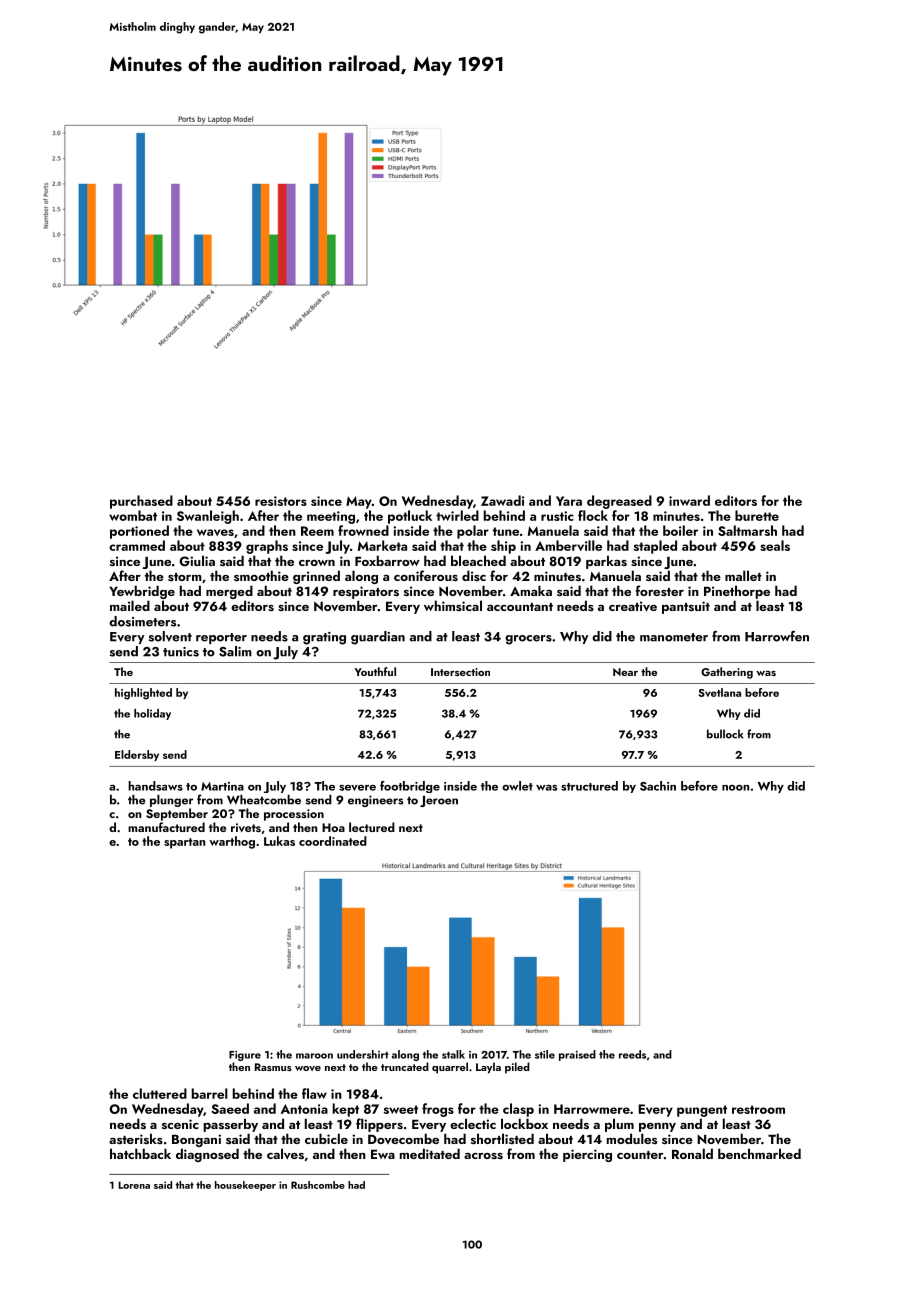 The width and height of the screenshot is (924, 1308). I want to click on Jeroen, so click(439, 801).
